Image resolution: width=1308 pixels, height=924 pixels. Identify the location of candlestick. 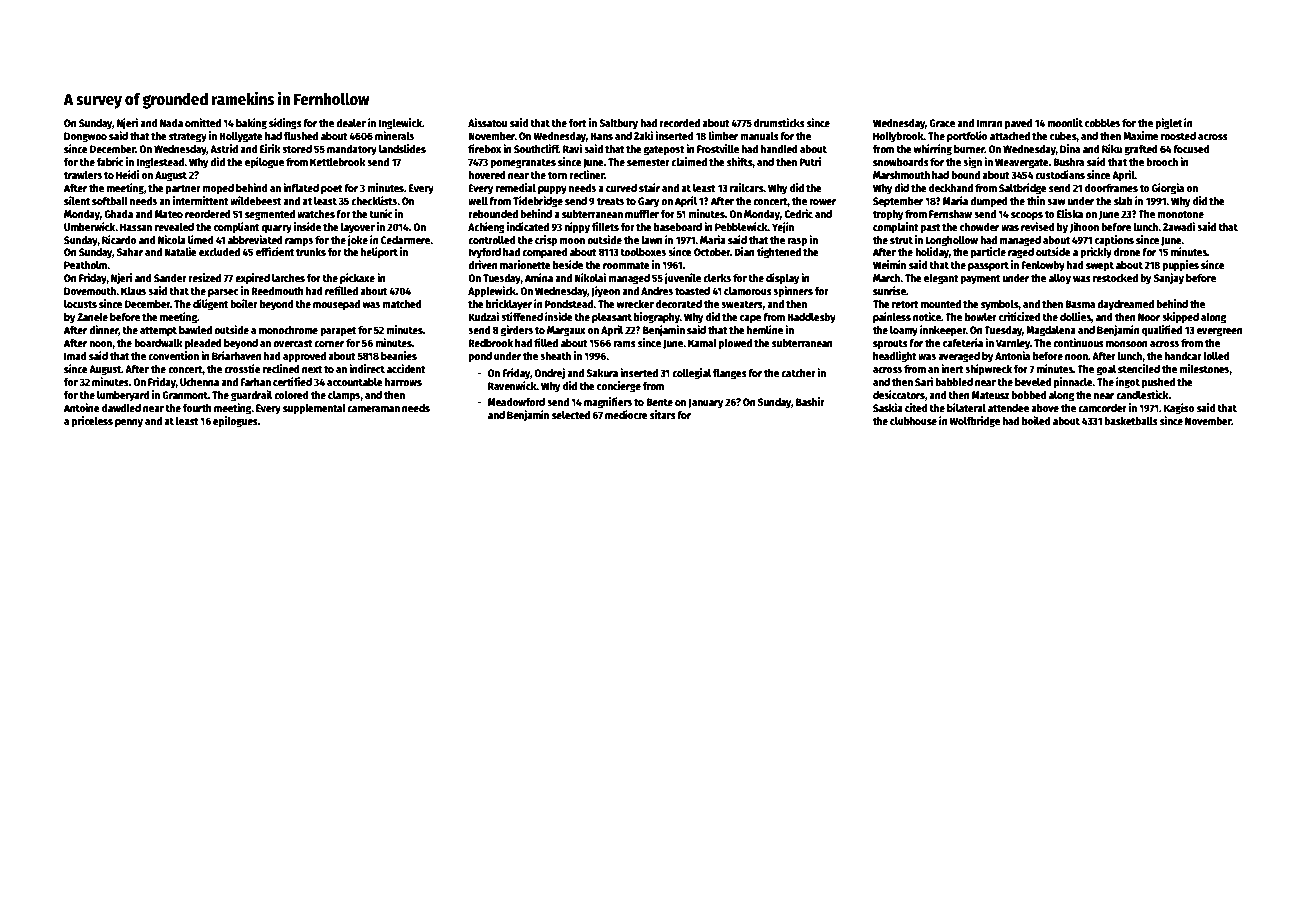
(1142, 394).
